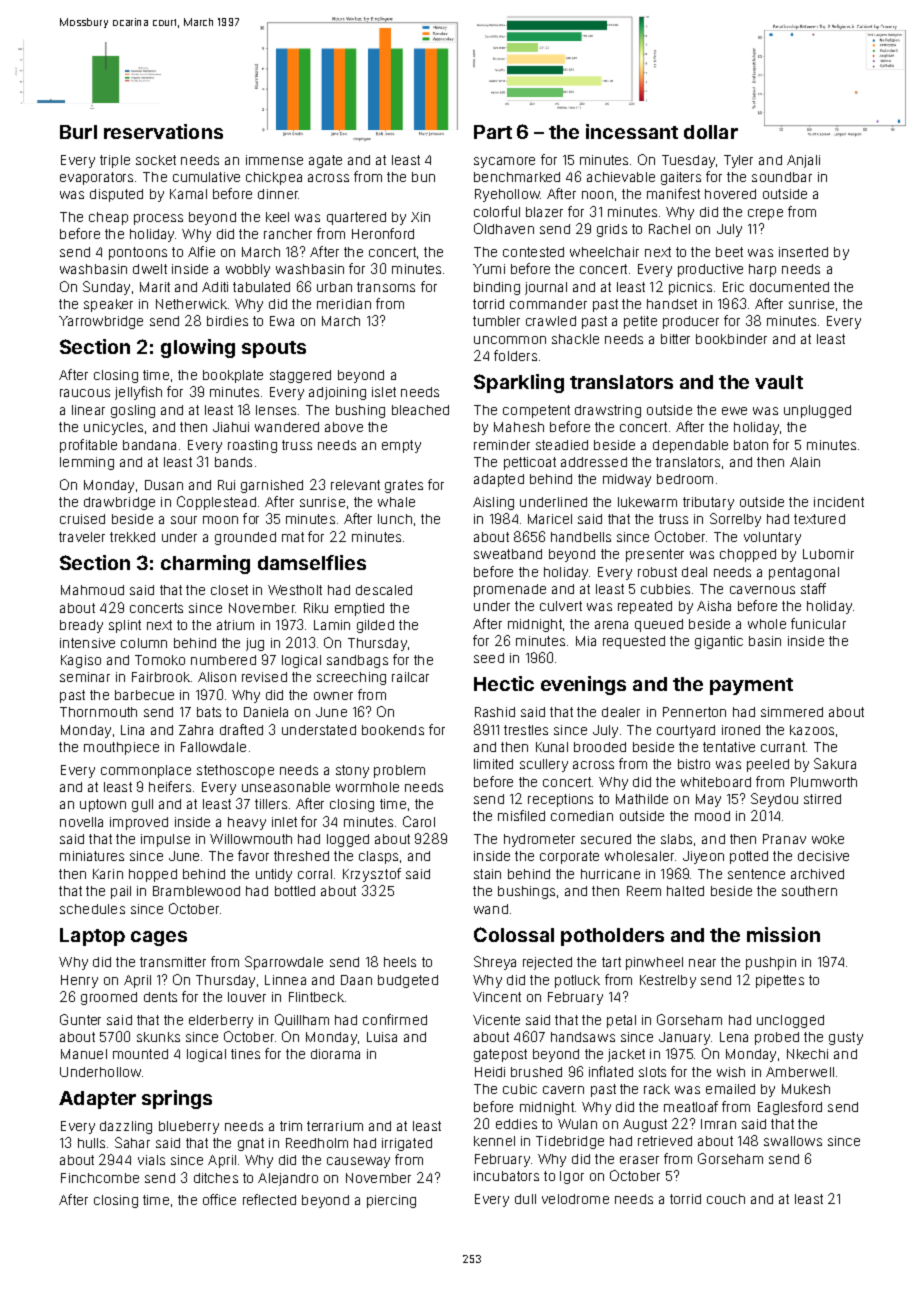  Describe the element at coordinates (85, 677) in the document. I see `seminar` at that location.
